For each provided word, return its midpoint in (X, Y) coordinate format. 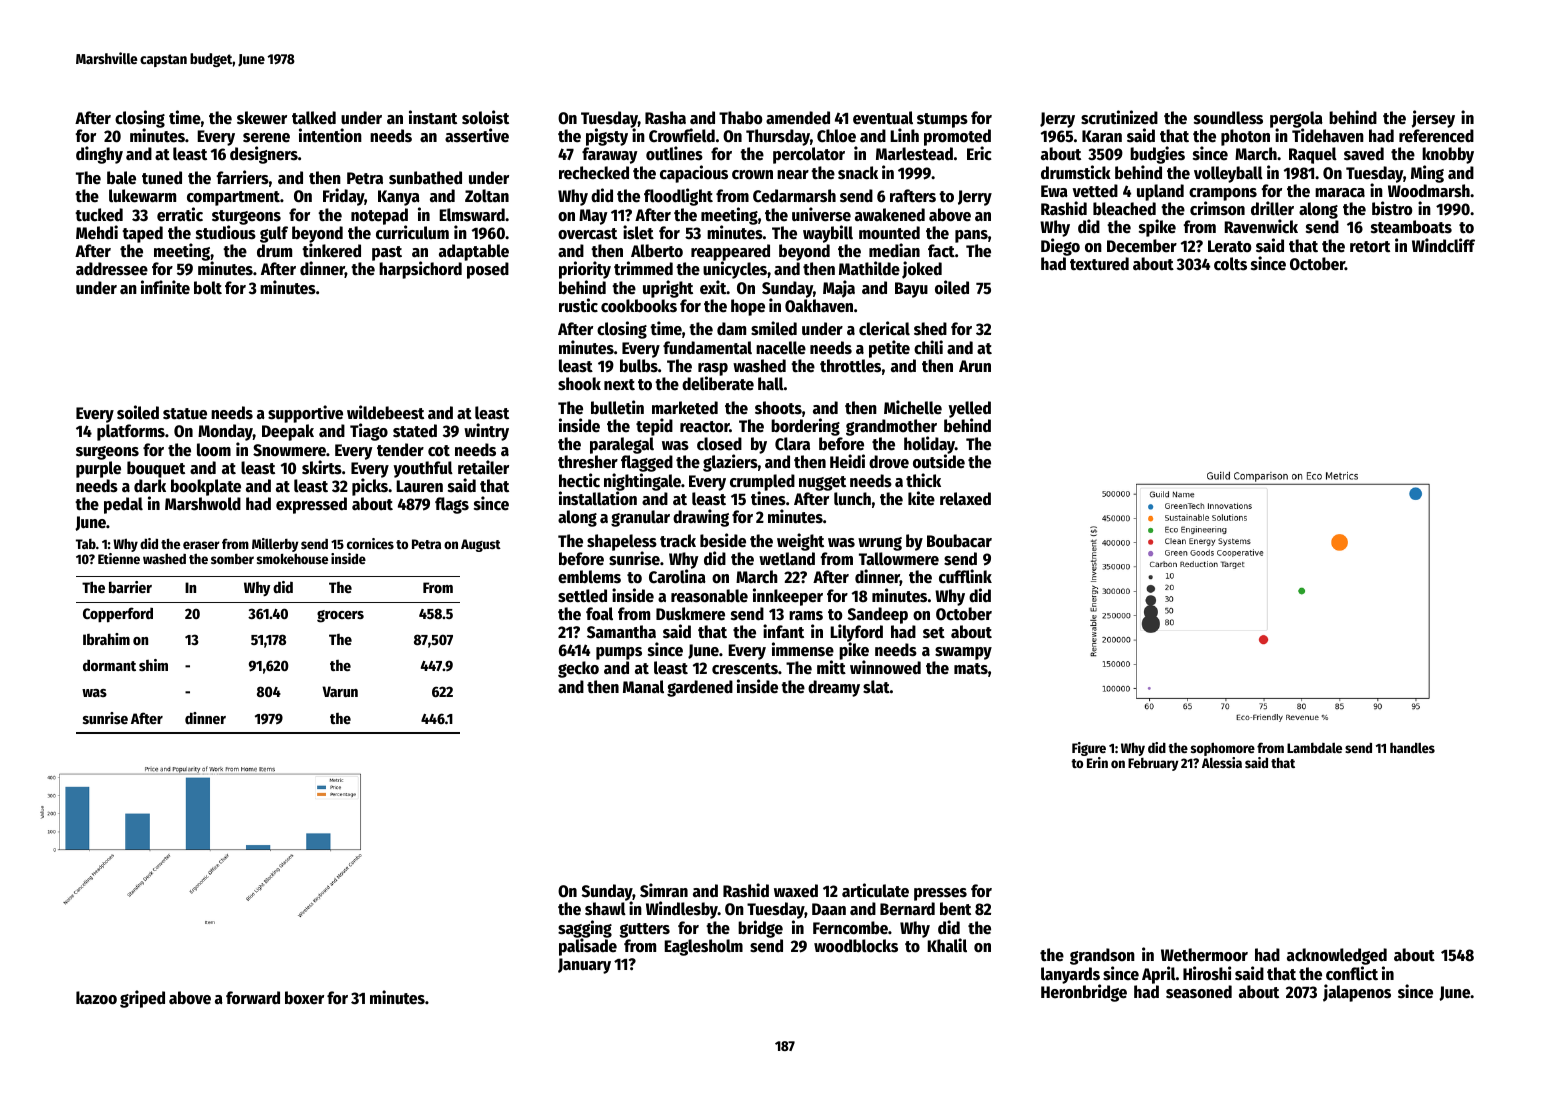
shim (153, 665)
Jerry (975, 198)
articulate (875, 890)
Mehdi (97, 232)
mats (971, 669)
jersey (1433, 119)
